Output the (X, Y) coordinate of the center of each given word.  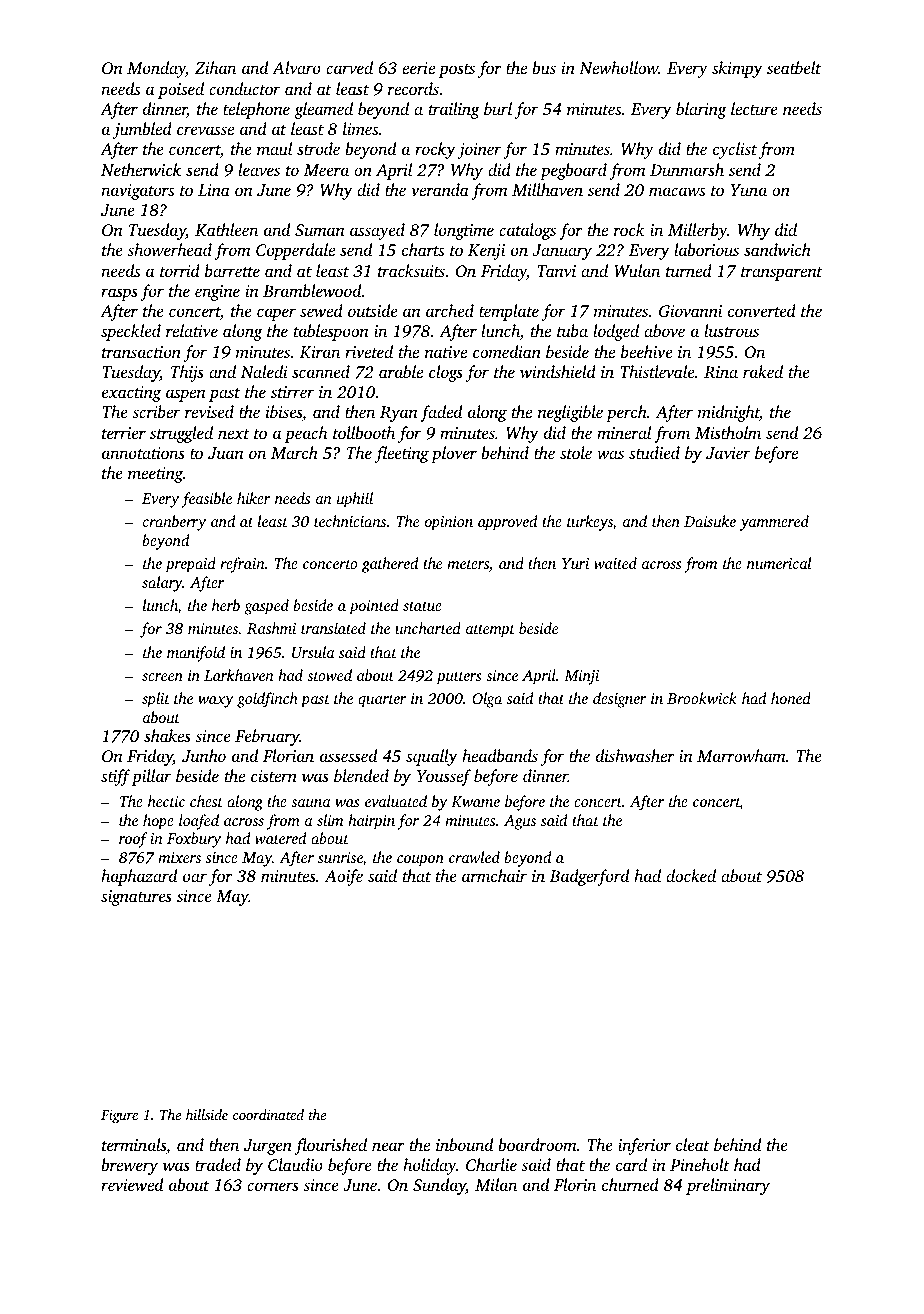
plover (454, 454)
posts (456, 71)
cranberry (174, 523)
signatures (136, 898)
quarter (382, 701)
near (388, 1146)
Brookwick (702, 698)
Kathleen (226, 230)
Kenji (486, 252)
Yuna (749, 190)
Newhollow (618, 67)
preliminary (728, 1186)
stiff (115, 777)
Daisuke (710, 521)
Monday (156, 69)
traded (218, 1164)
